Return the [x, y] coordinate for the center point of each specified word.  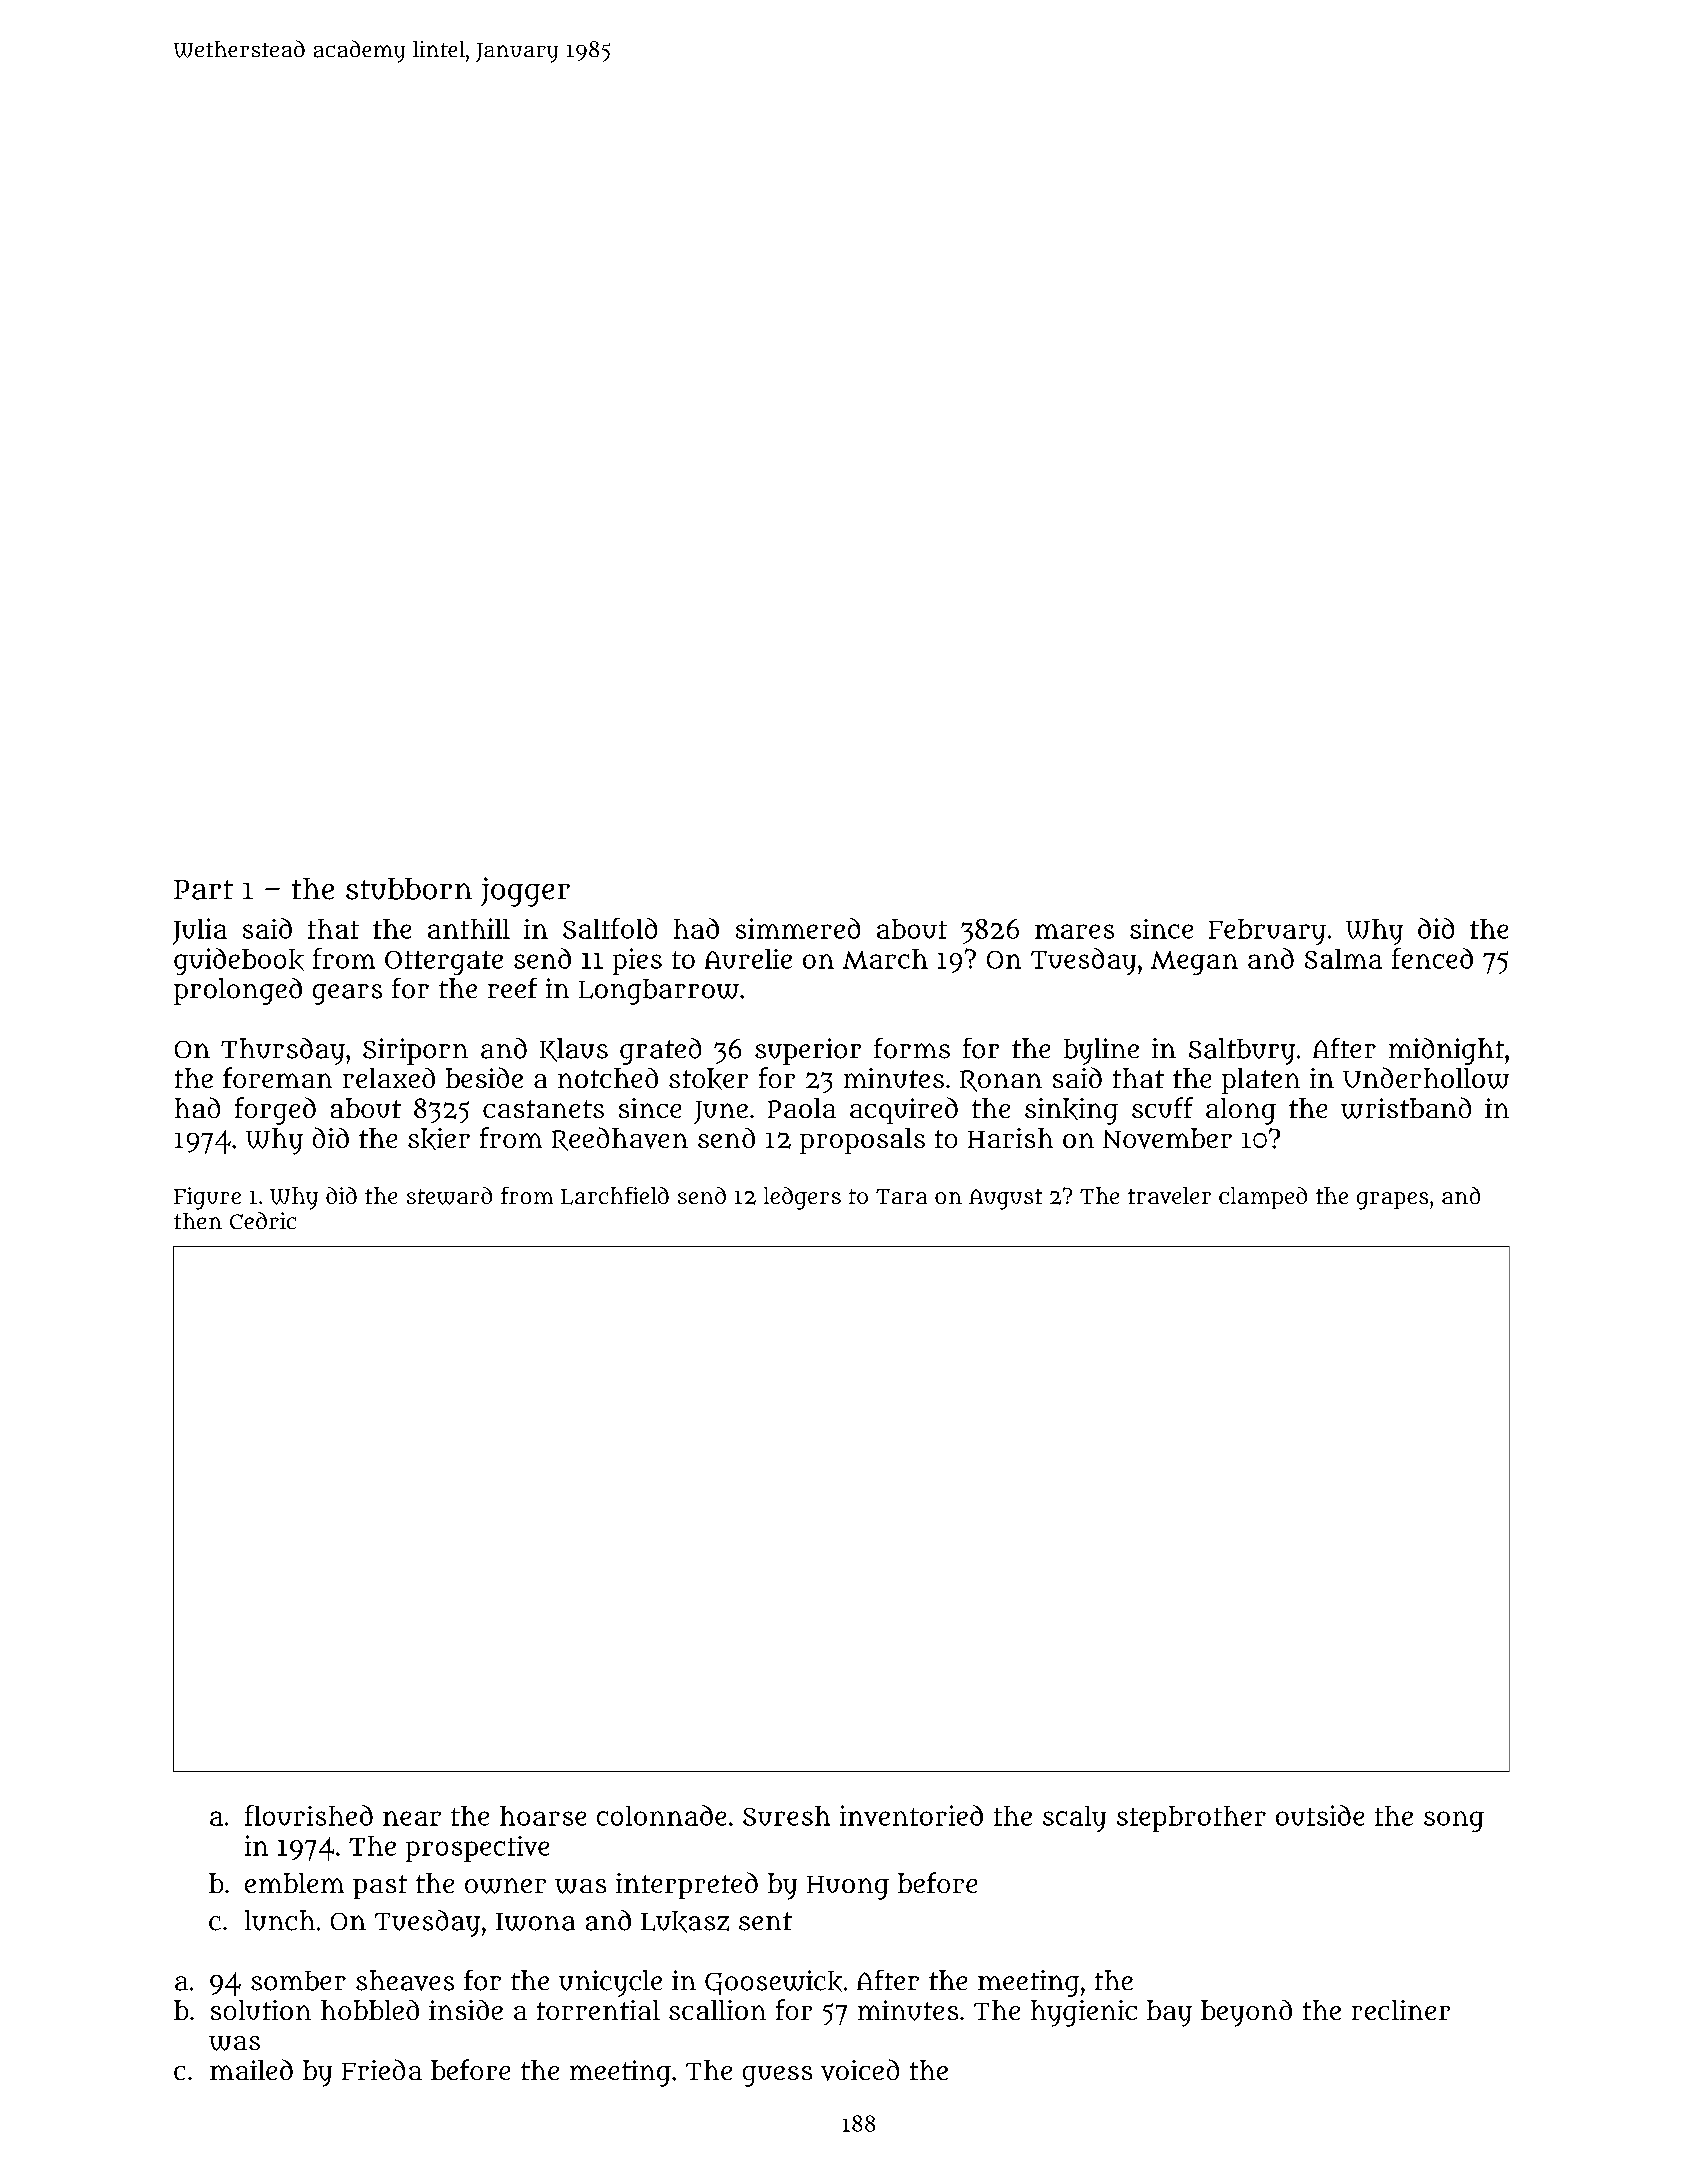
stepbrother [1191, 1819]
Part [203, 890]
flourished [309, 1815]
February [1267, 932]
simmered [798, 928]
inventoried [911, 1815]
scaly [1074, 1819]
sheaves [405, 1980]
